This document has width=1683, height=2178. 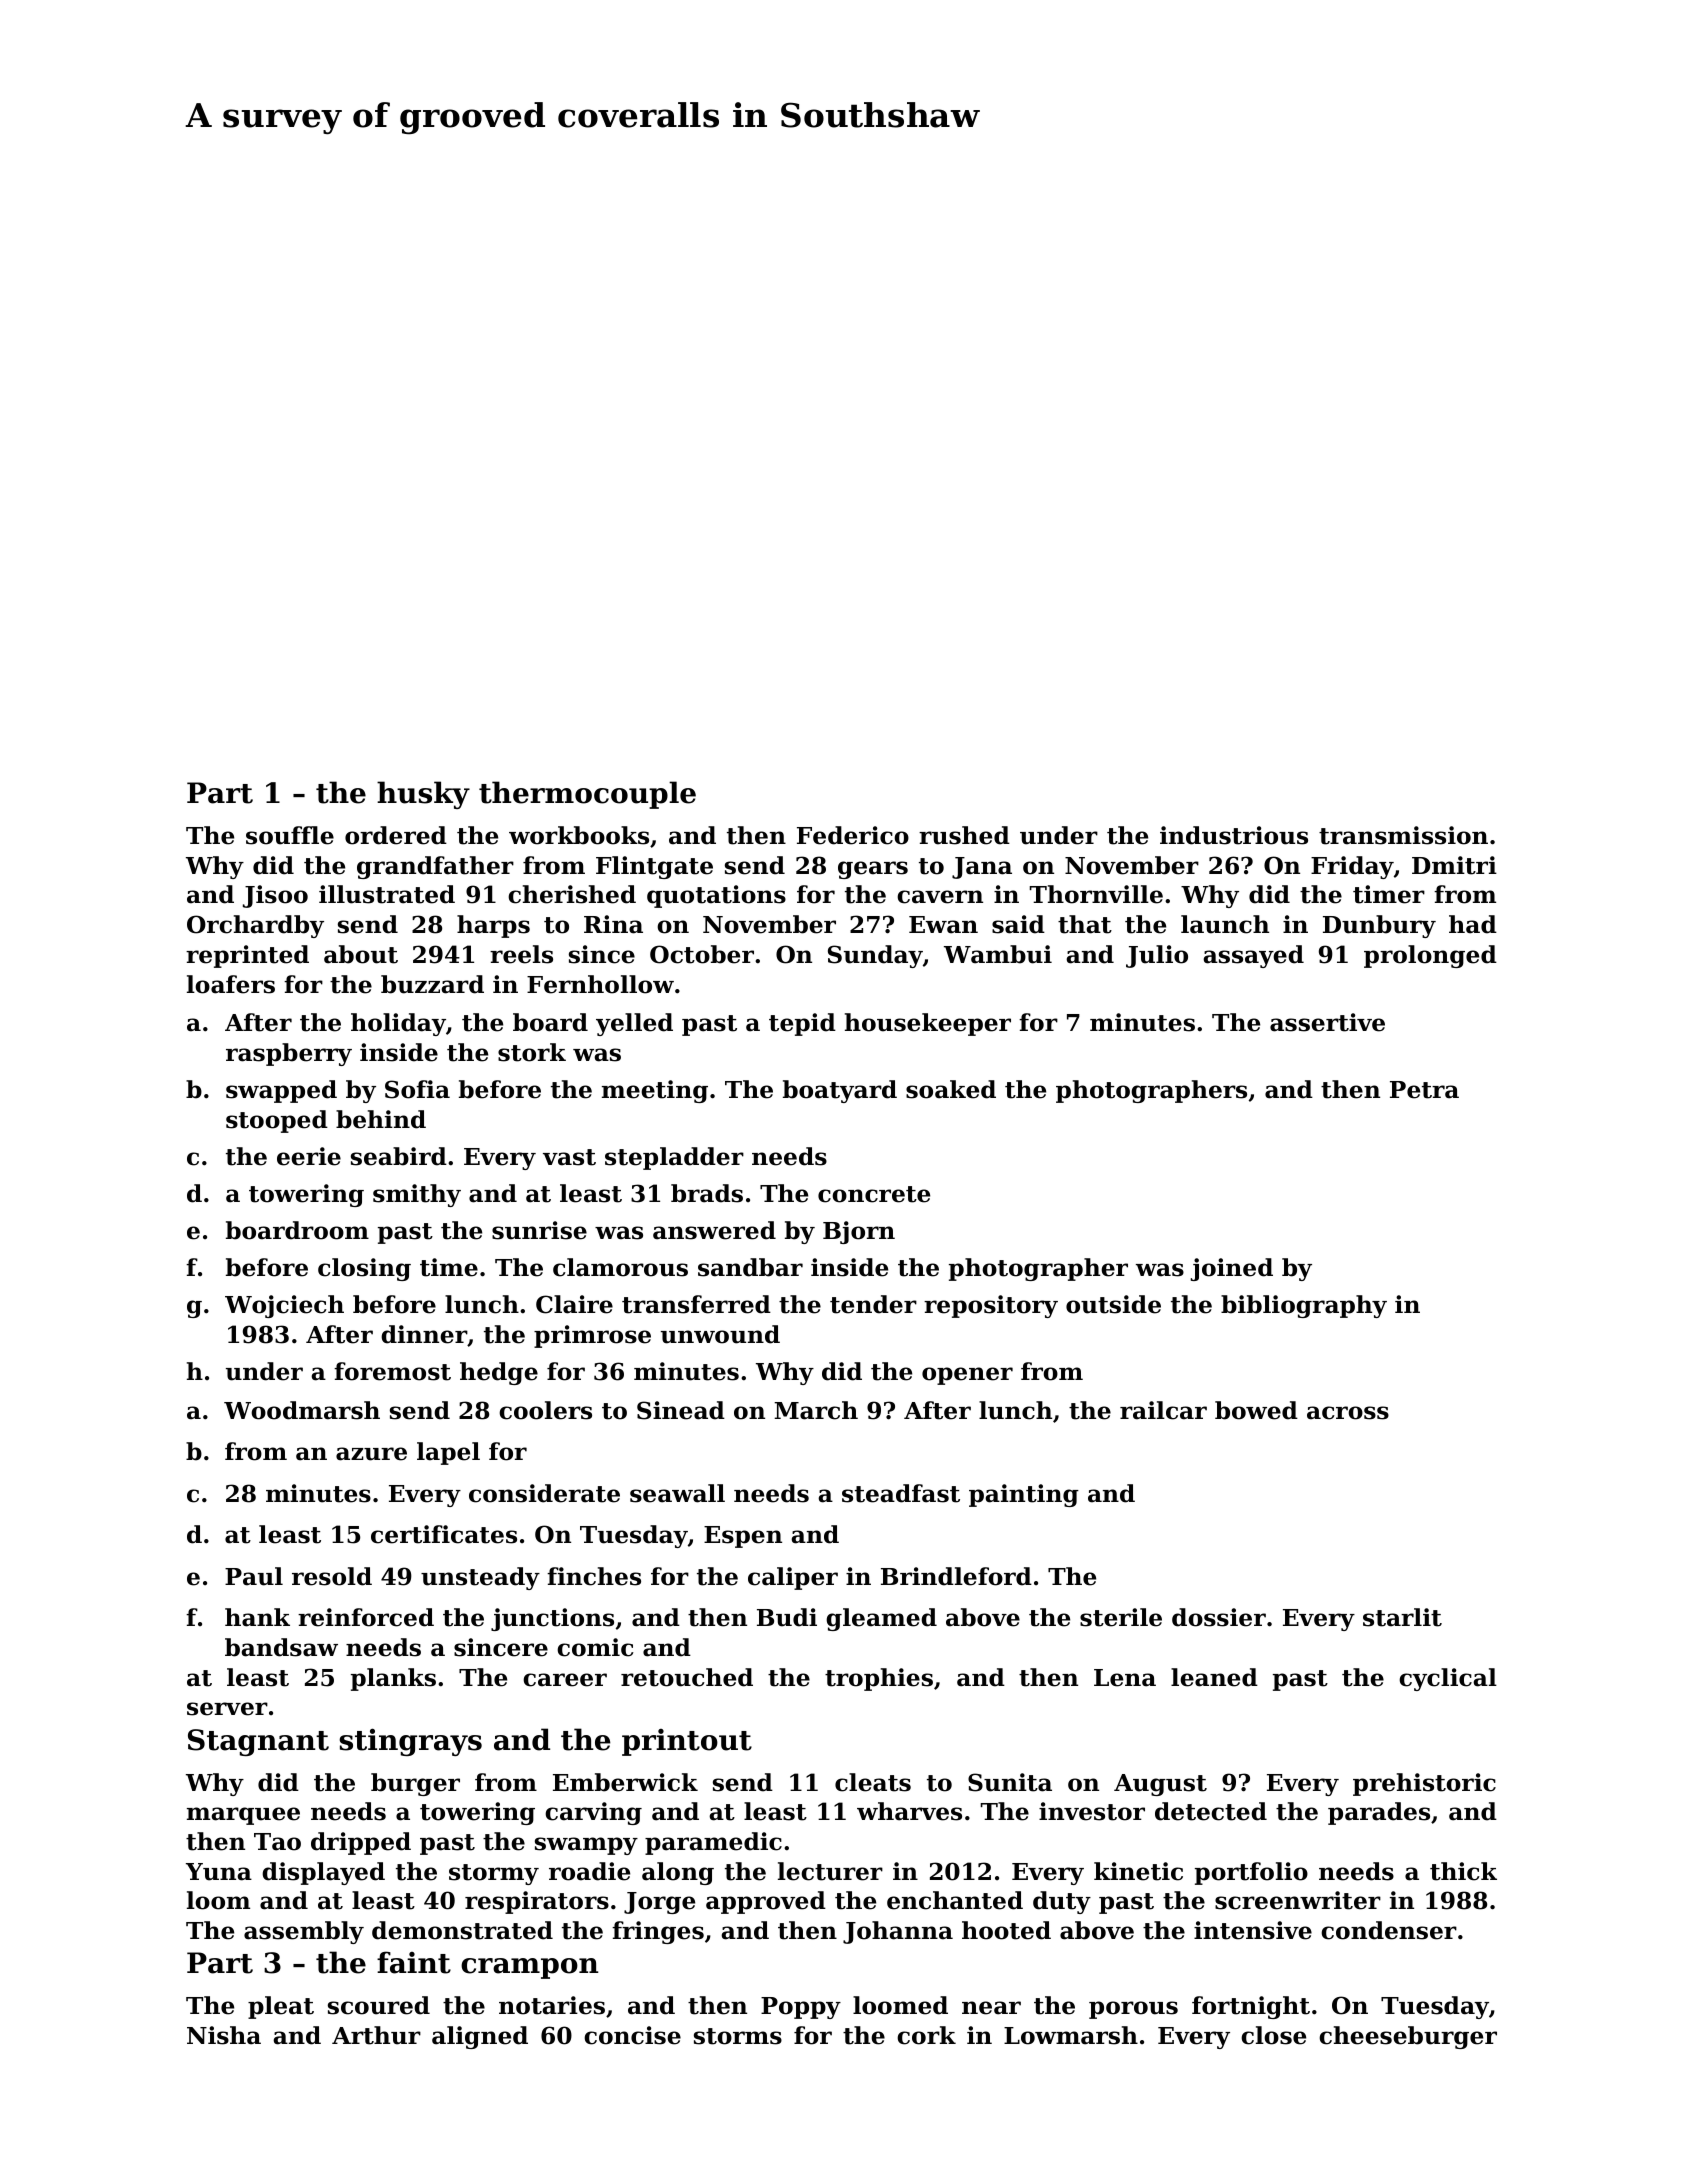 I want to click on husky, so click(x=423, y=795).
